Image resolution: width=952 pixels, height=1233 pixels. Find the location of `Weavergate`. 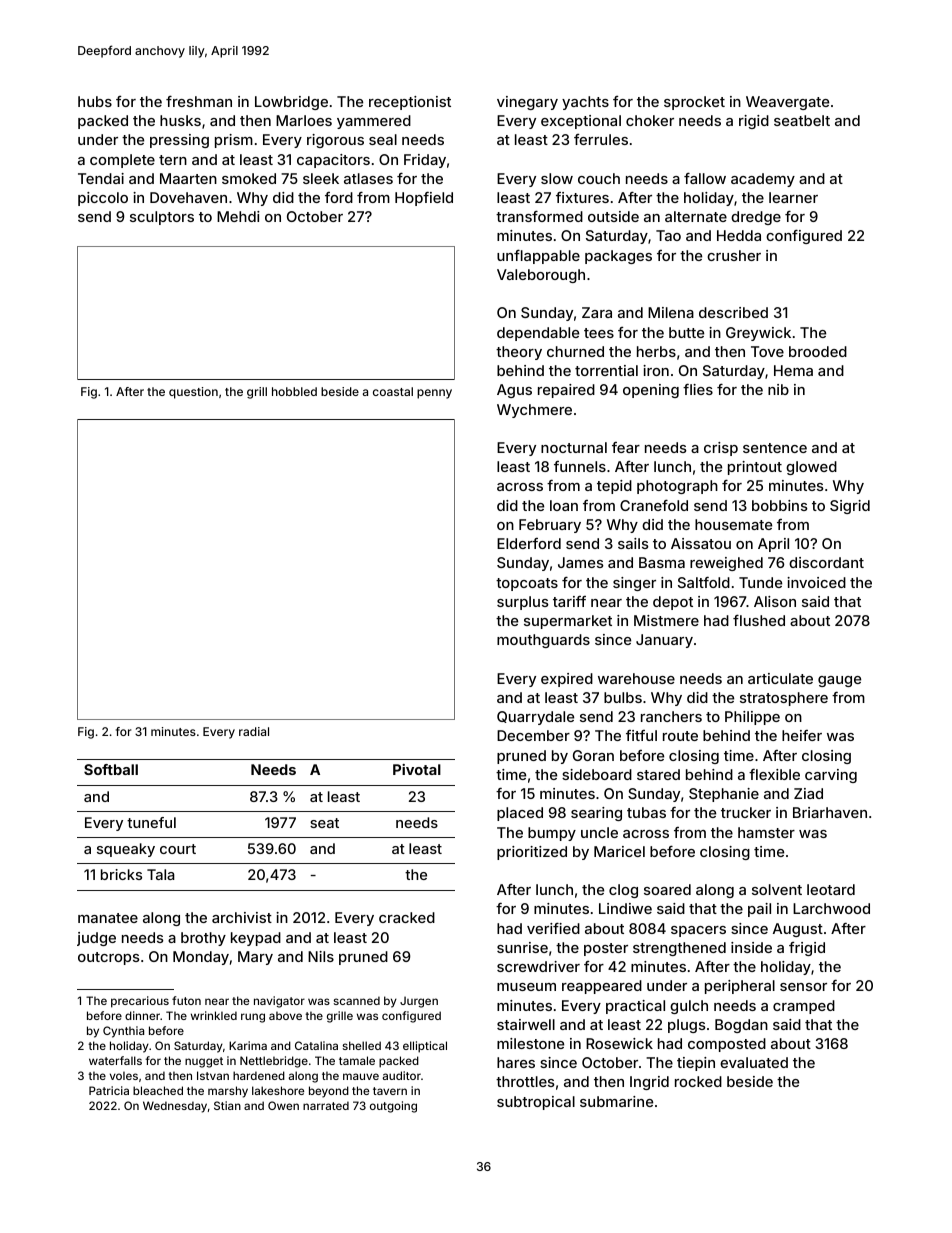

Weavergate is located at coordinates (787, 103).
